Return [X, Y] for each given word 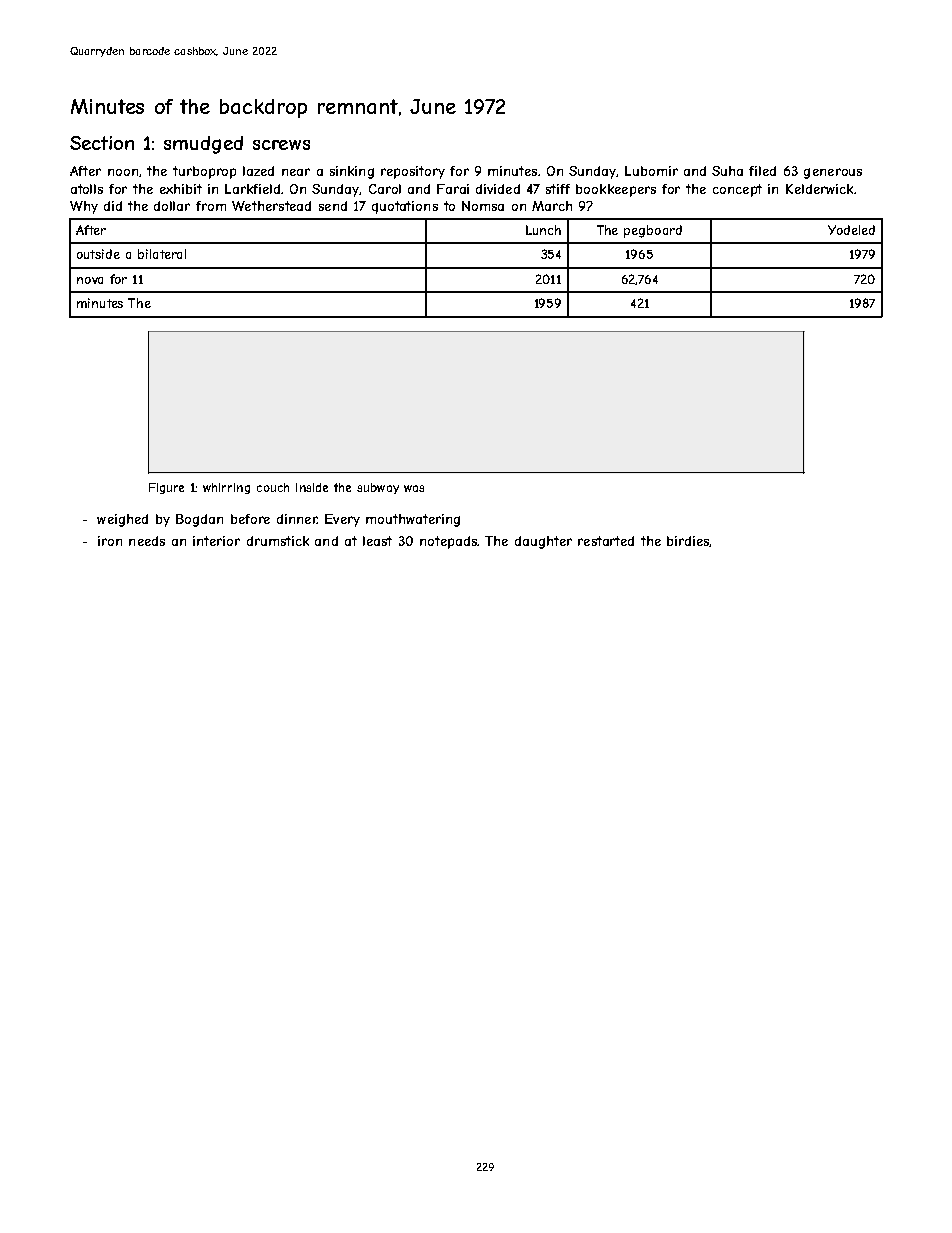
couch [273, 487]
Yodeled [851, 230]
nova [90, 280]
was [414, 488]
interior [216, 541]
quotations [405, 207]
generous [833, 173]
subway [378, 488]
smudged [203, 145]
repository [413, 172]
